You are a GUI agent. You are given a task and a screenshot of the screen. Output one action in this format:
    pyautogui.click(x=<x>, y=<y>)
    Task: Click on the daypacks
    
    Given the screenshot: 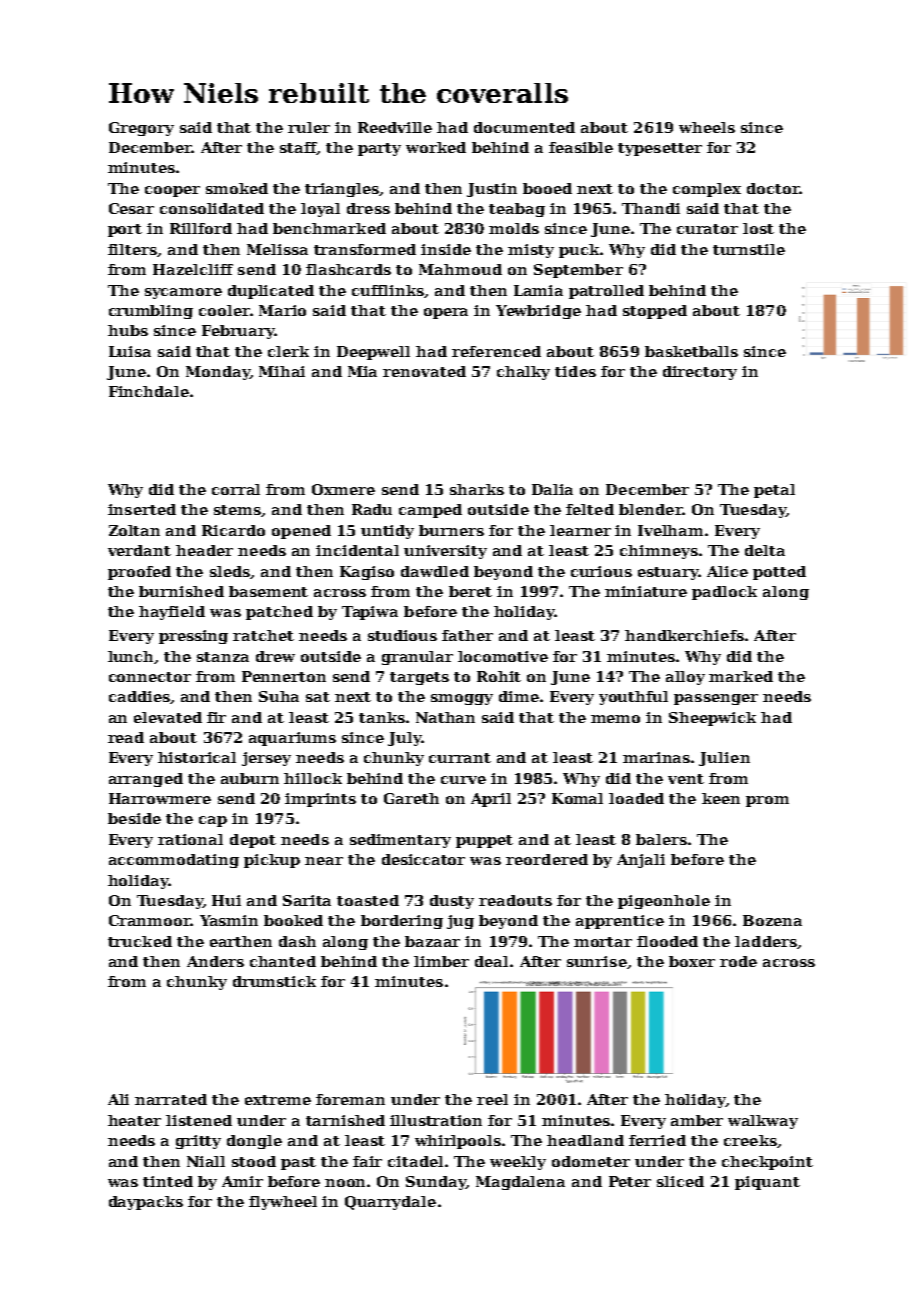 What is the action you would take?
    pyautogui.click(x=146, y=1203)
